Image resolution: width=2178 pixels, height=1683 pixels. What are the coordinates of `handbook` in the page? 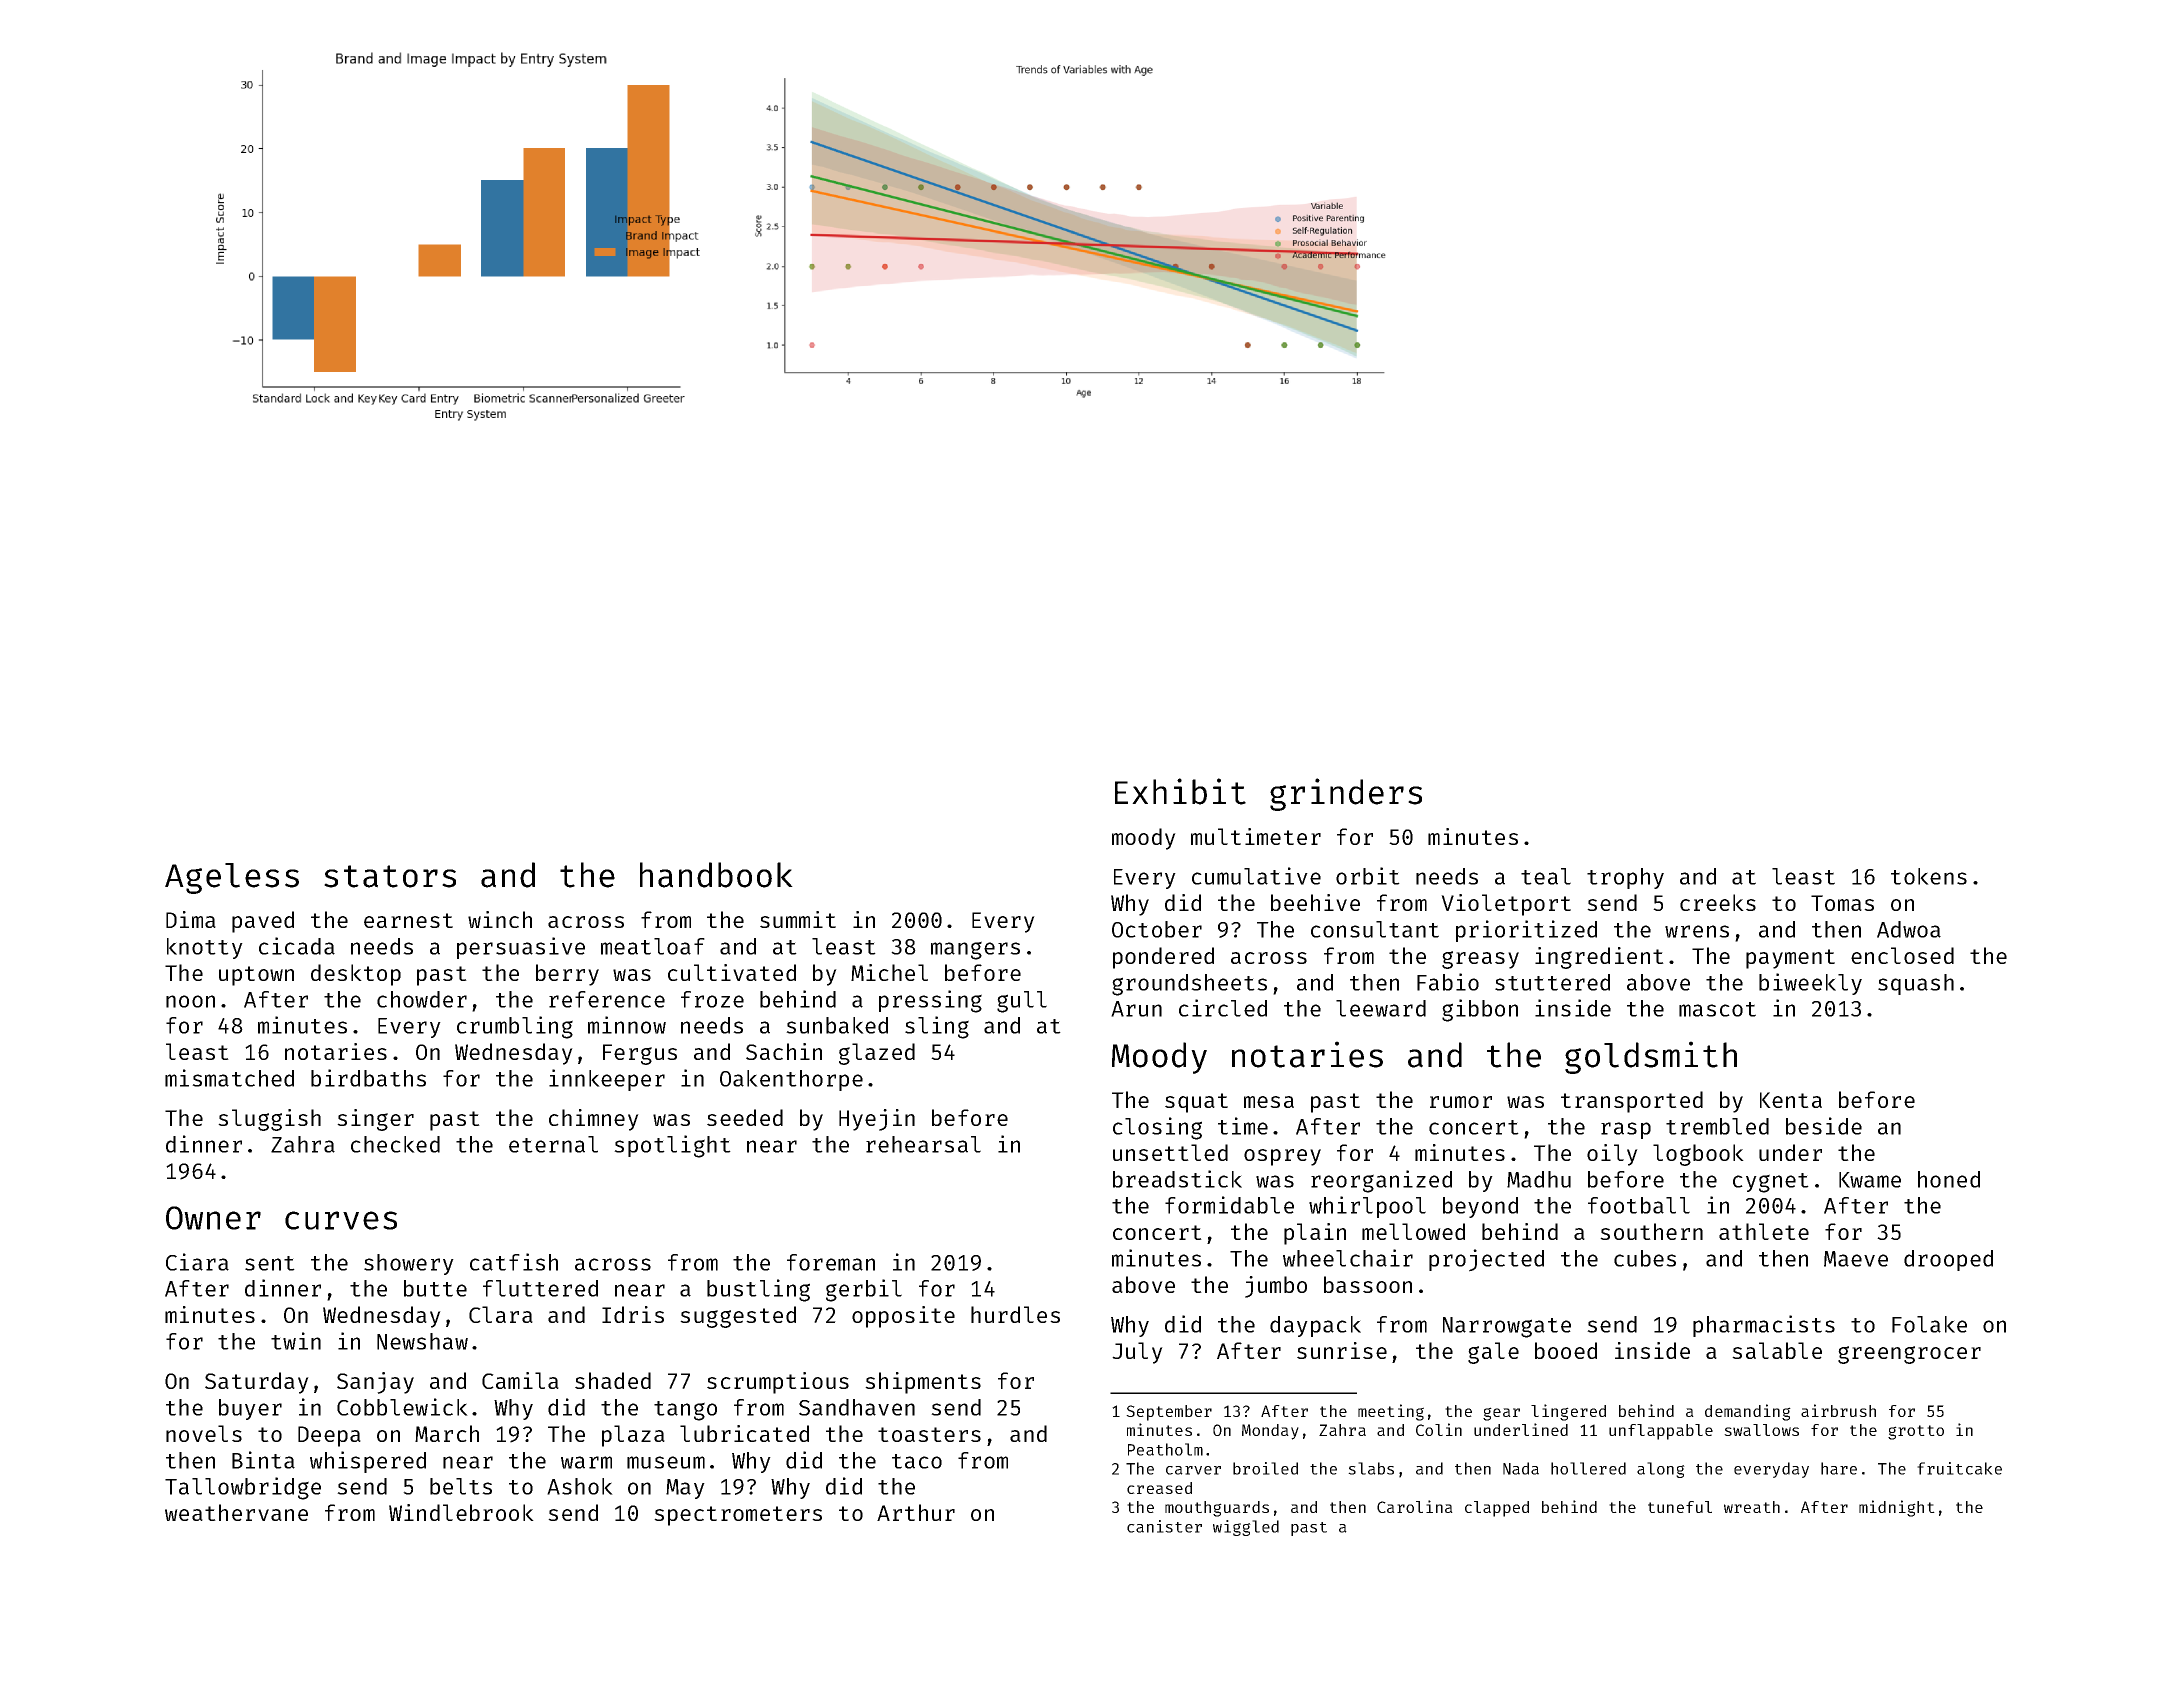 It's located at (716, 875).
